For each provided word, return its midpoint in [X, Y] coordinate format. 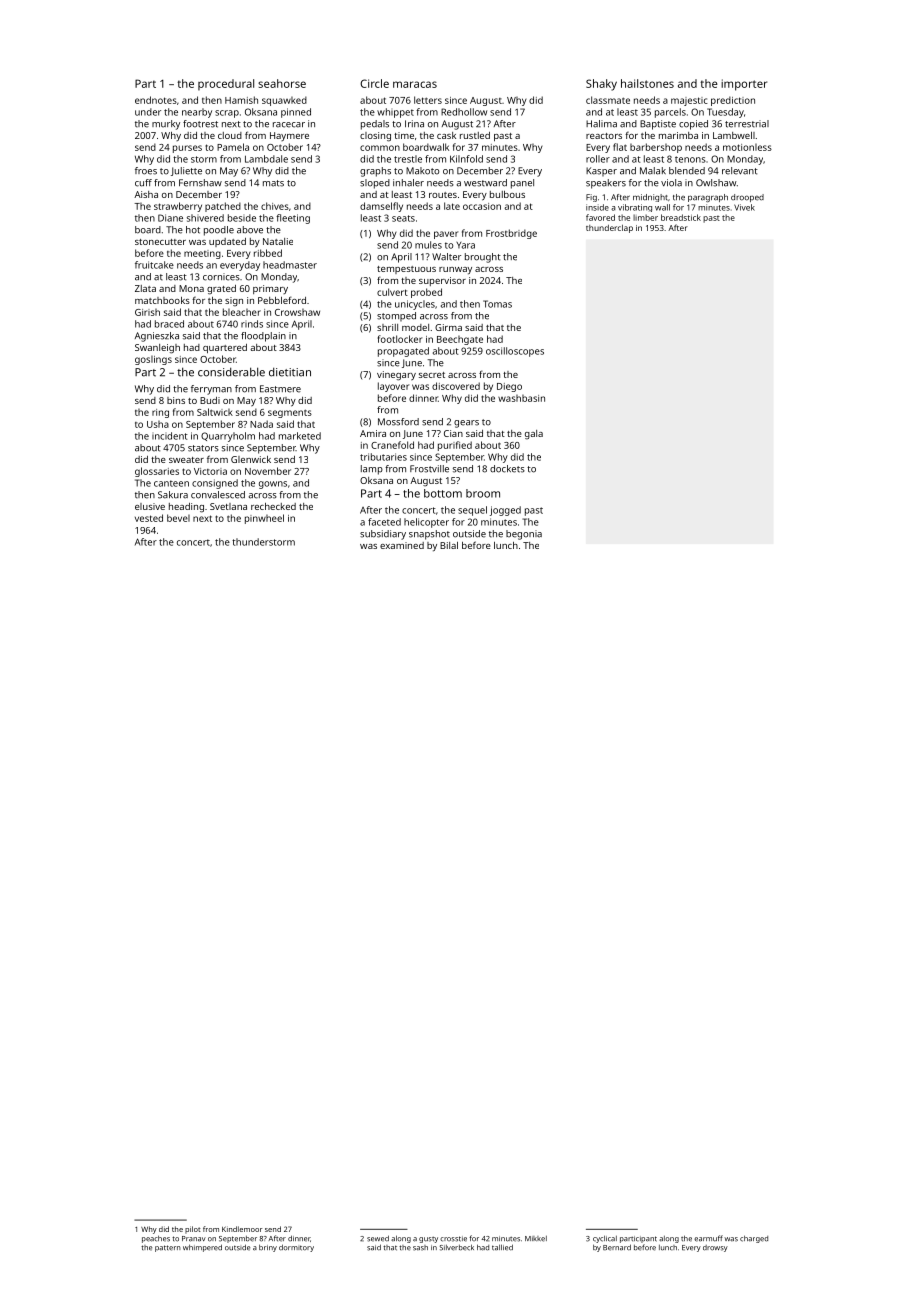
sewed [378, 1238]
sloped [375, 184]
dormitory [296, 1248]
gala [534, 435]
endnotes [156, 100]
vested [149, 518]
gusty [428, 1240]
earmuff [708, 1238]
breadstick [681, 217]
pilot [193, 1230]
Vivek [744, 207]
